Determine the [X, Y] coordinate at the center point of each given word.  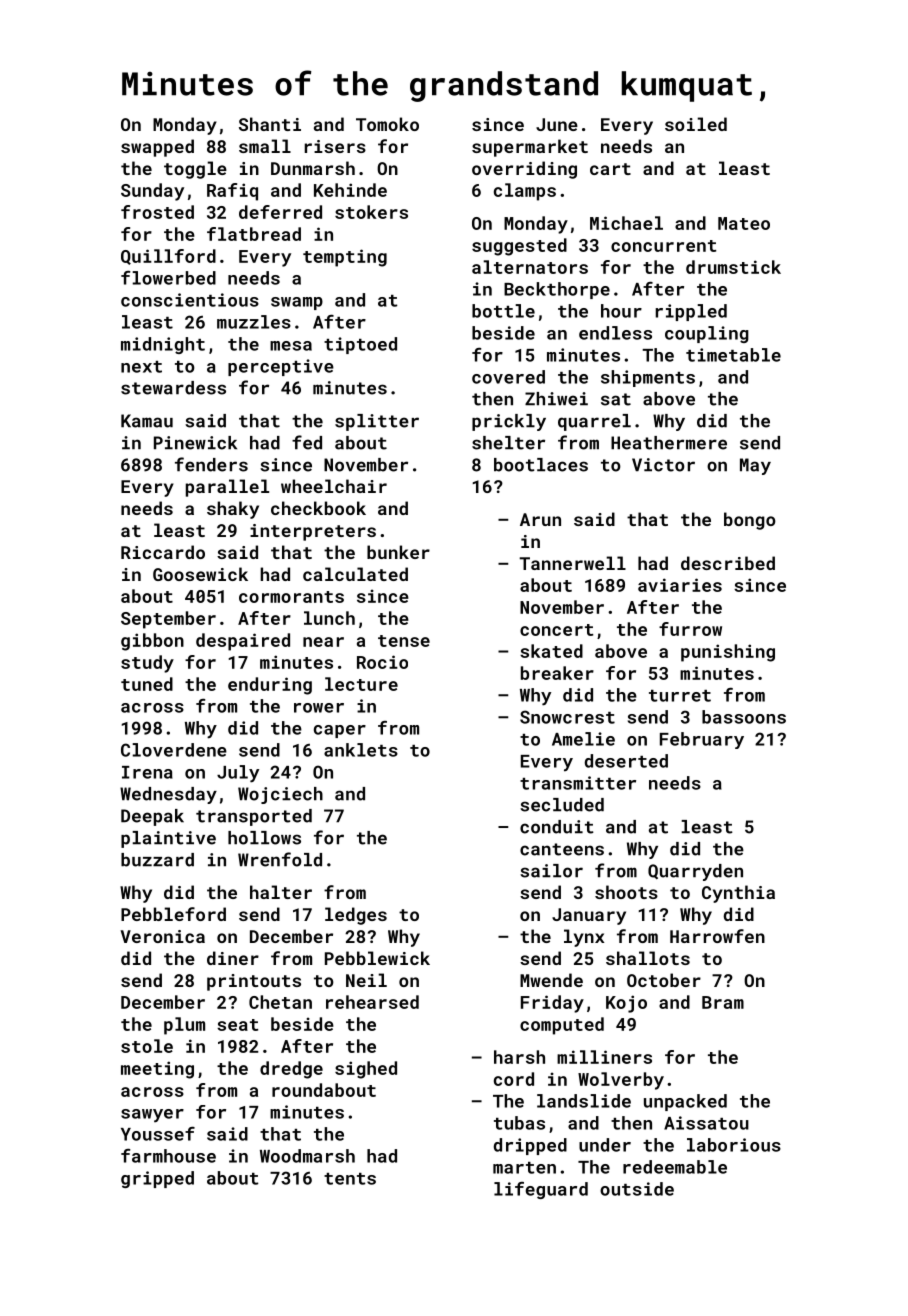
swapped [157, 148]
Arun [540, 519]
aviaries [680, 585]
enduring [270, 686]
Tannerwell [572, 563]
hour [621, 311]
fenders [211, 464]
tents [350, 1179]
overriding [524, 170]
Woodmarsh [307, 1156]
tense [404, 641]
